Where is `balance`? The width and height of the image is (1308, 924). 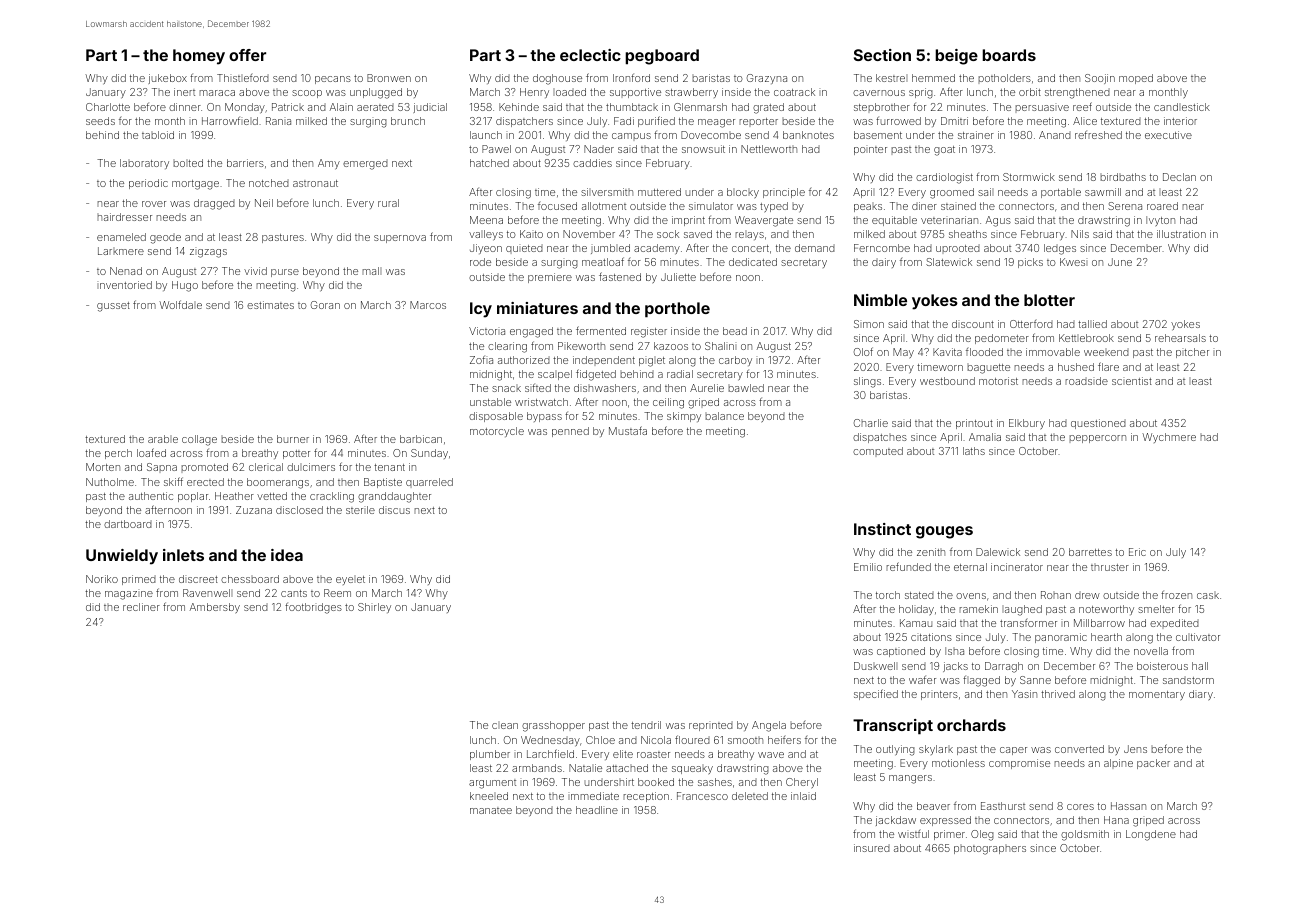 balance is located at coordinates (724, 416).
